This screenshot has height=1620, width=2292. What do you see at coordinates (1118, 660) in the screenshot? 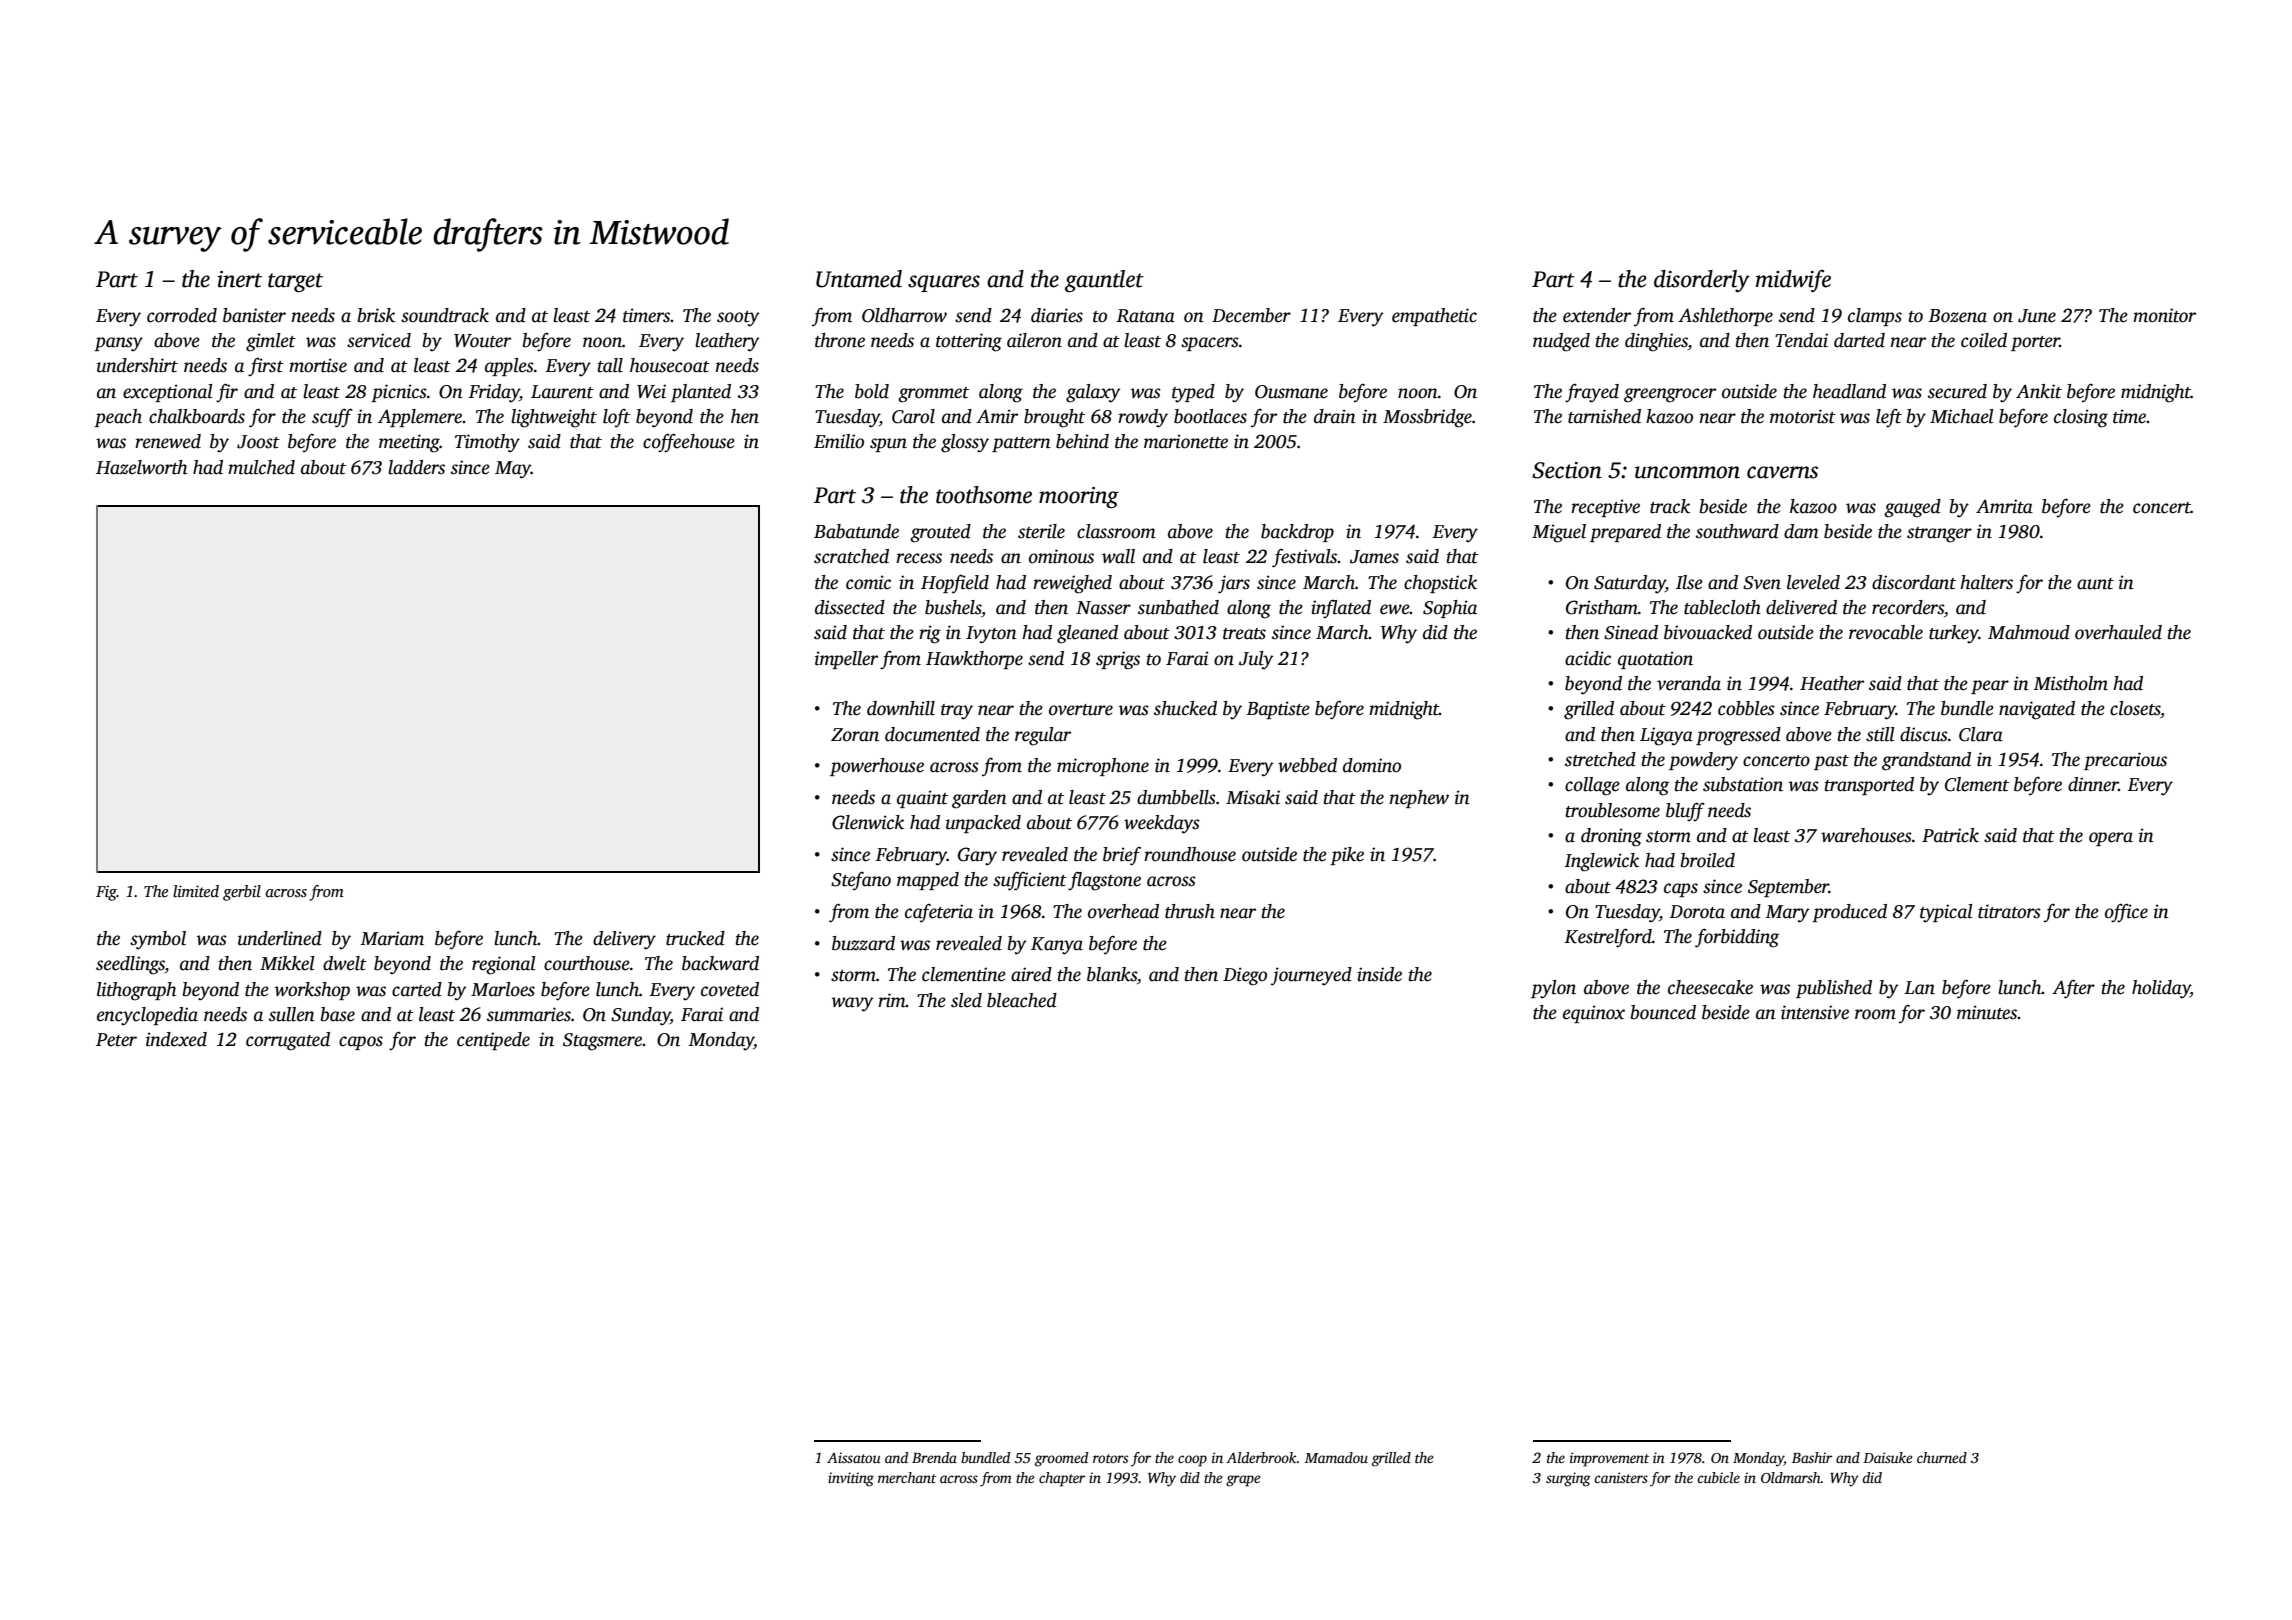
I see `sprigs` at bounding box center [1118, 660].
